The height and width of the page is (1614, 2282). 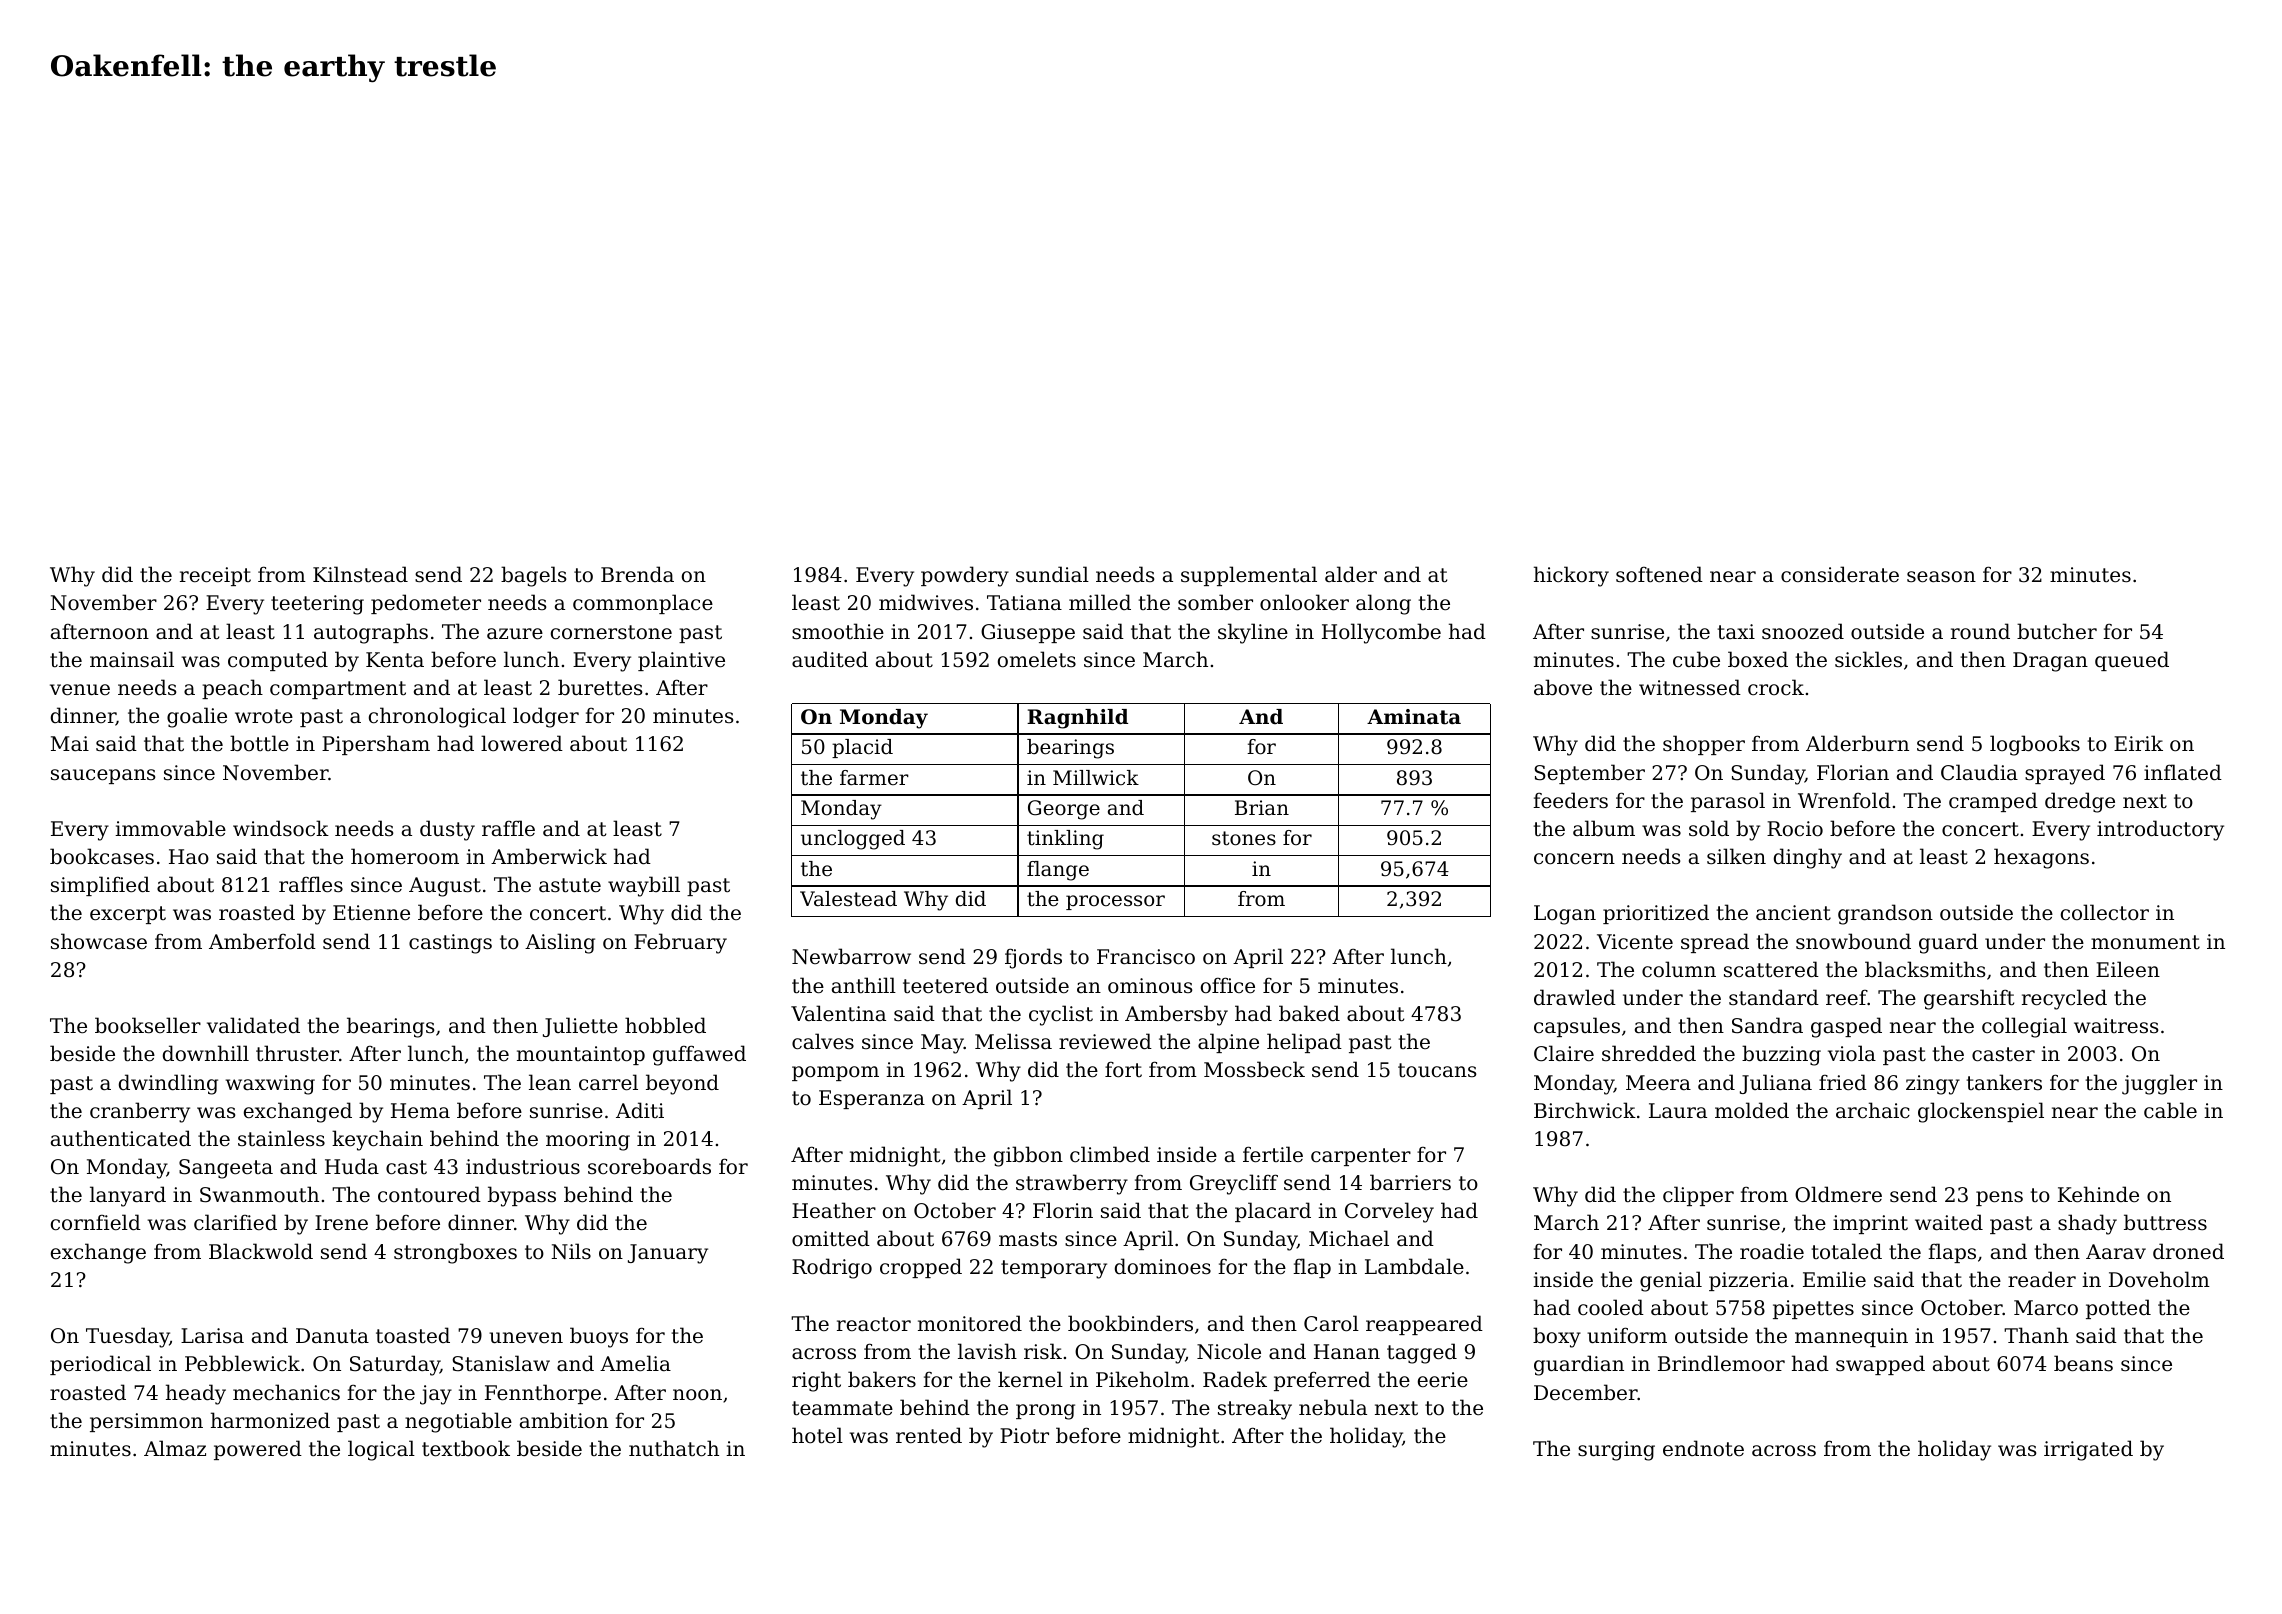 What do you see at coordinates (1115, 902) in the page?
I see `processor` at bounding box center [1115, 902].
